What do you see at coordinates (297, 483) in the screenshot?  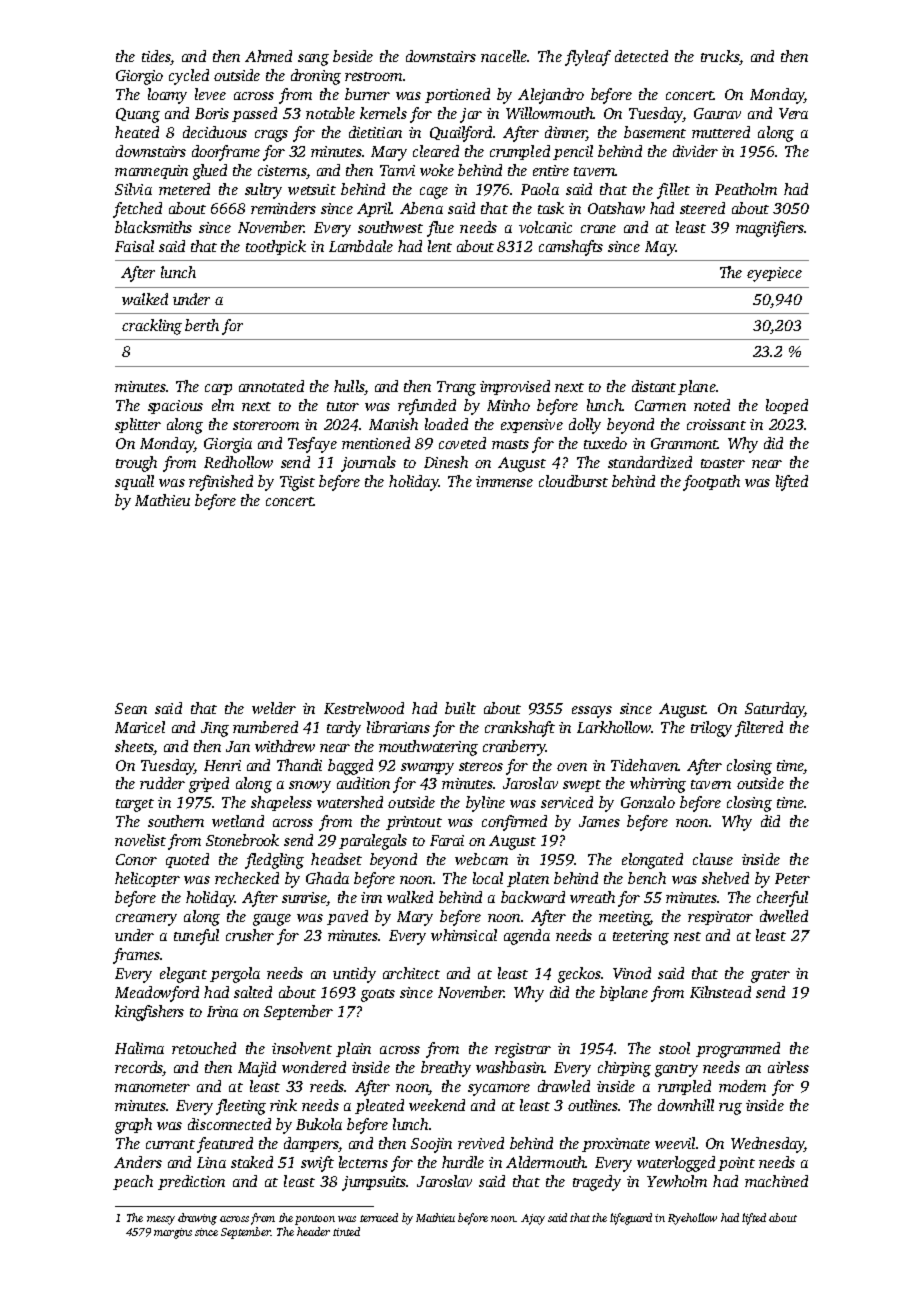 I see `Tigist` at bounding box center [297, 483].
